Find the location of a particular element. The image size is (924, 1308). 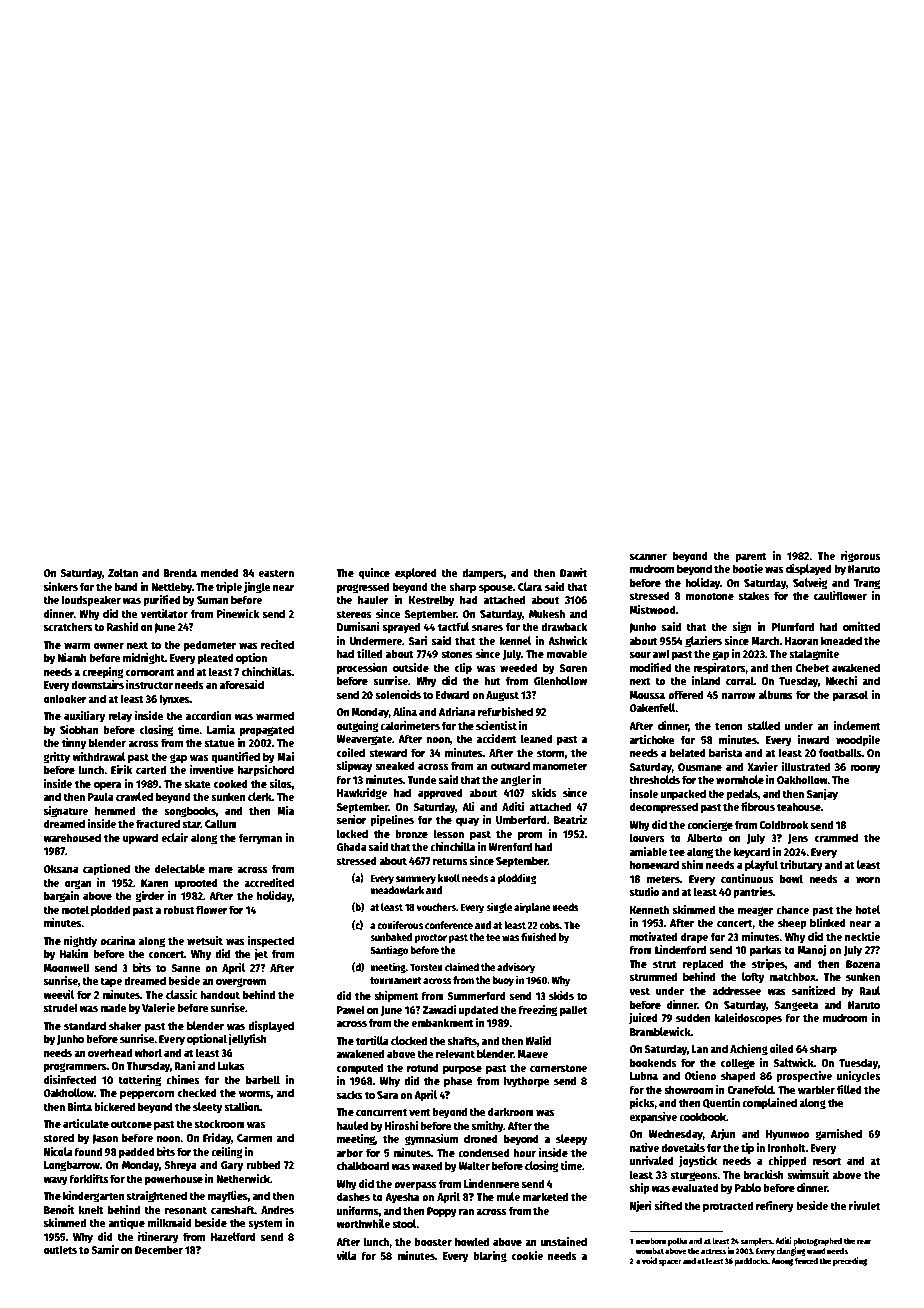

Sanjay is located at coordinates (822, 795).
